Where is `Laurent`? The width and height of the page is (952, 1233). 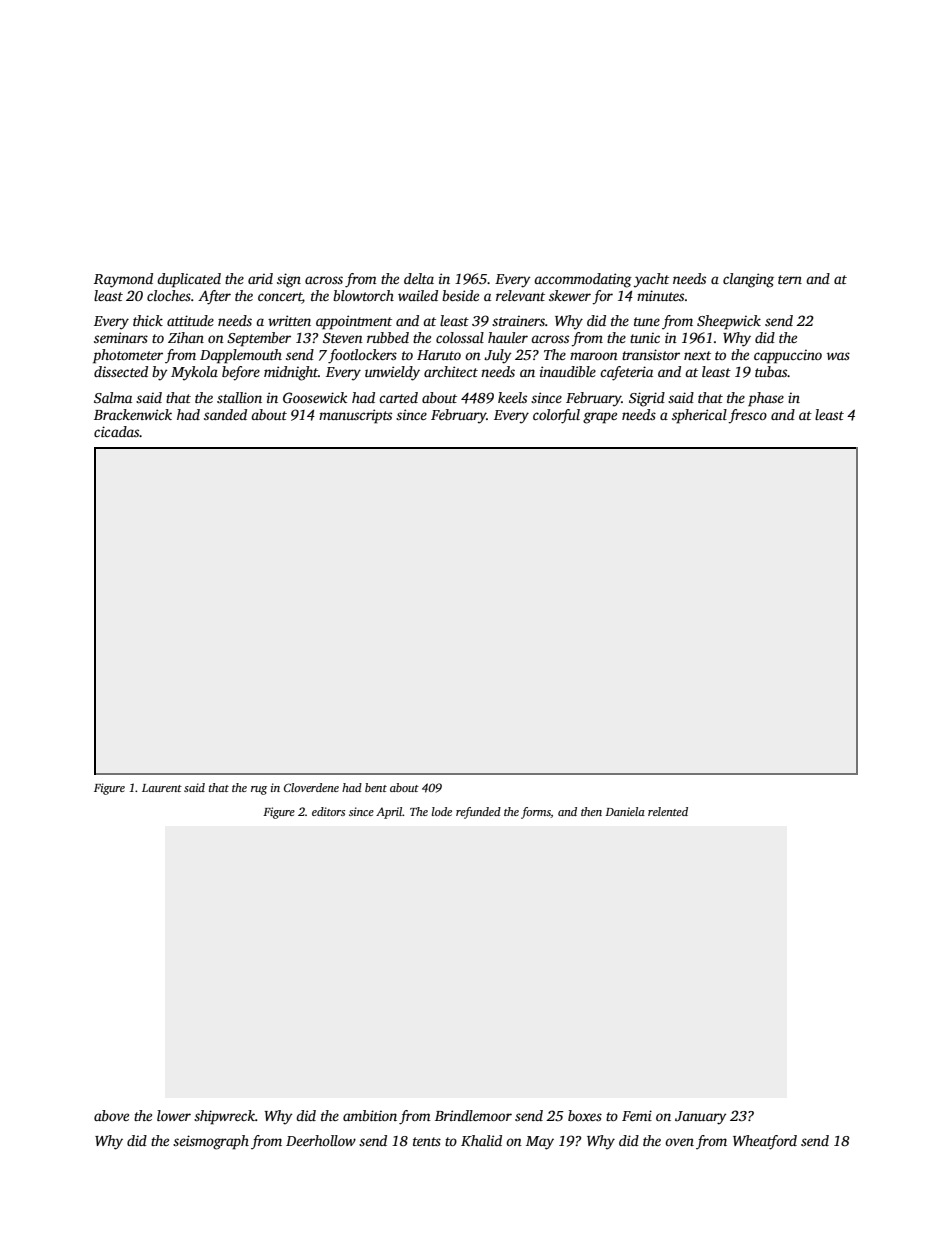 Laurent is located at coordinates (162, 788).
